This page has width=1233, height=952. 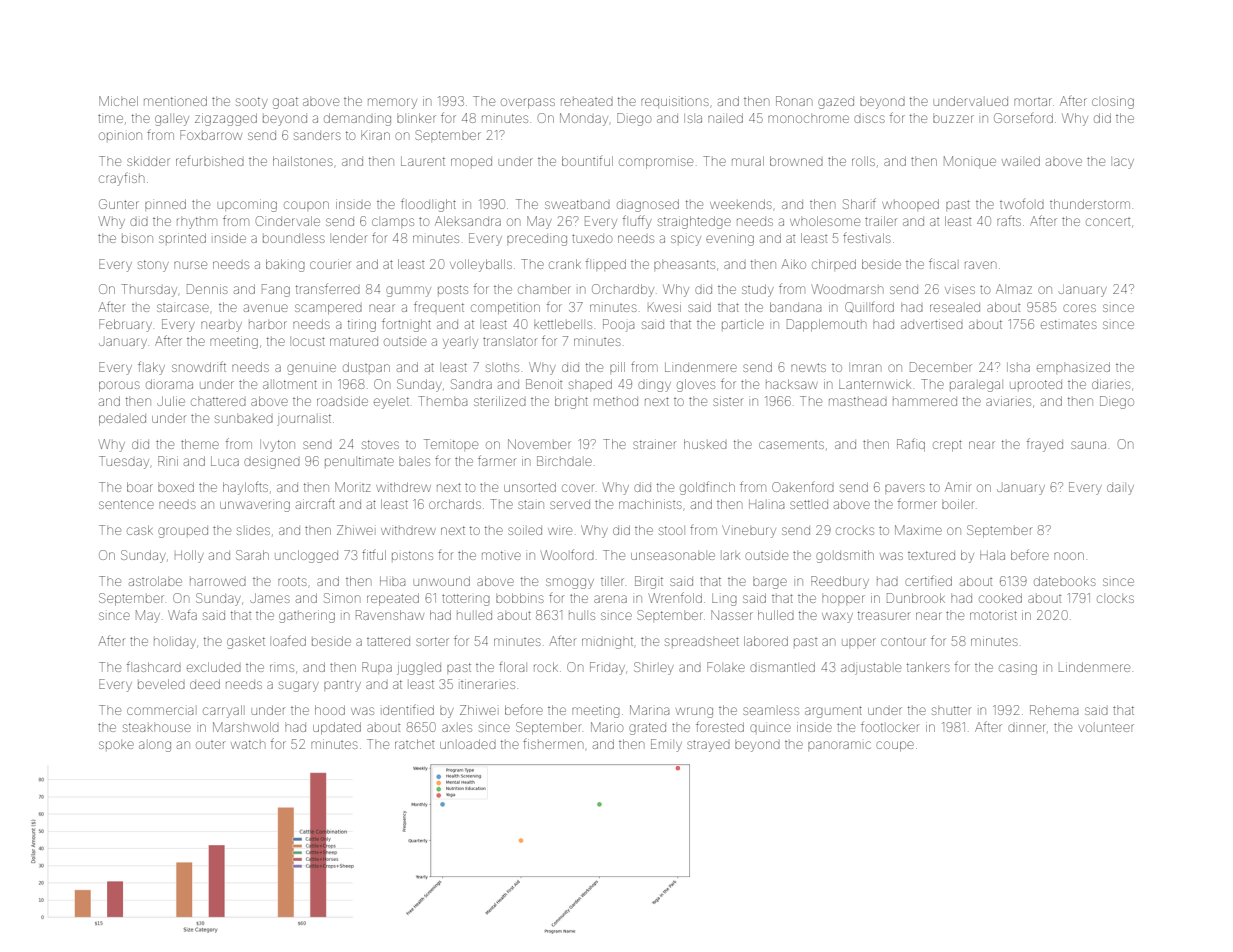 I want to click on Simon, so click(x=342, y=598).
